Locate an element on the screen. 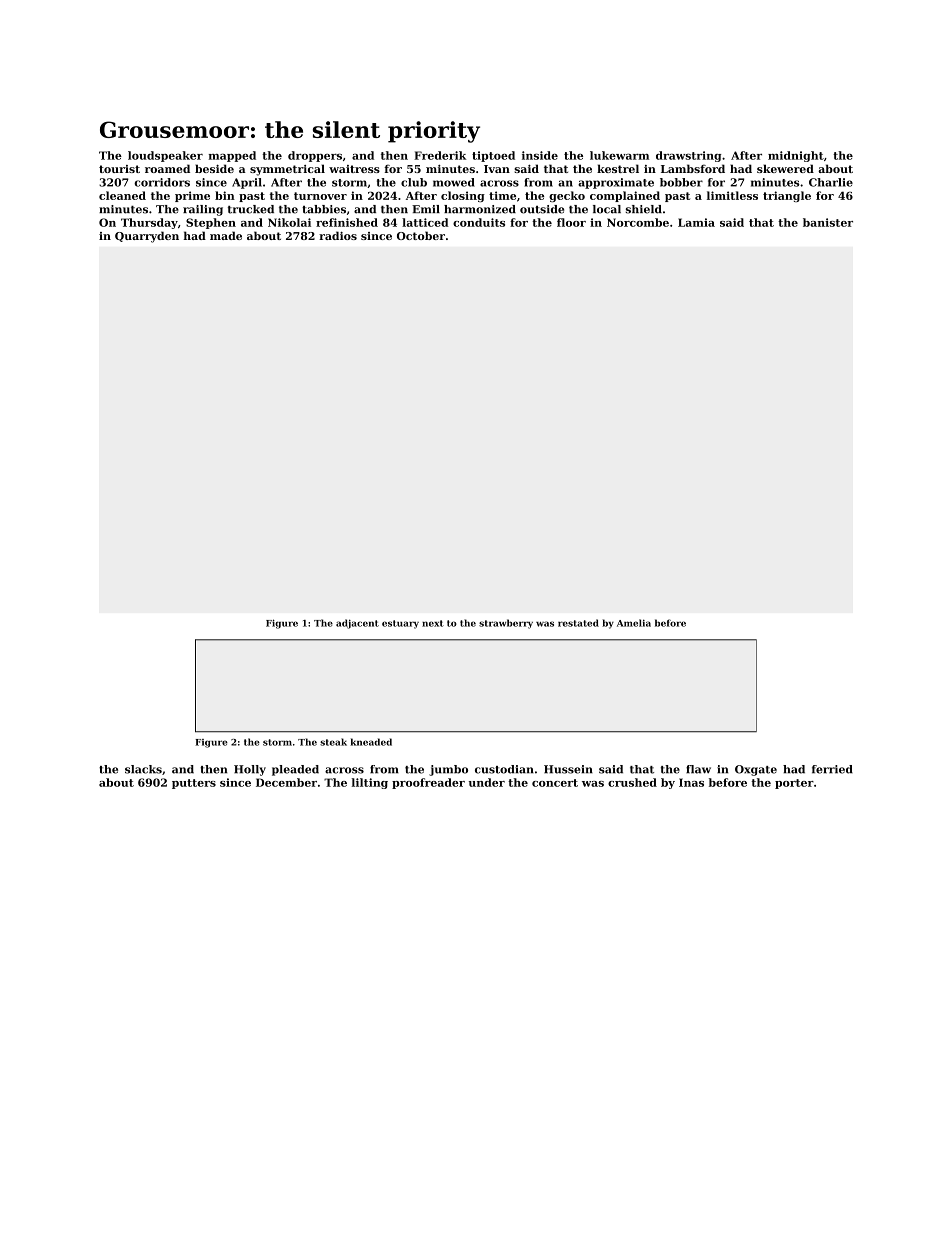  Amelia is located at coordinates (634, 623).
